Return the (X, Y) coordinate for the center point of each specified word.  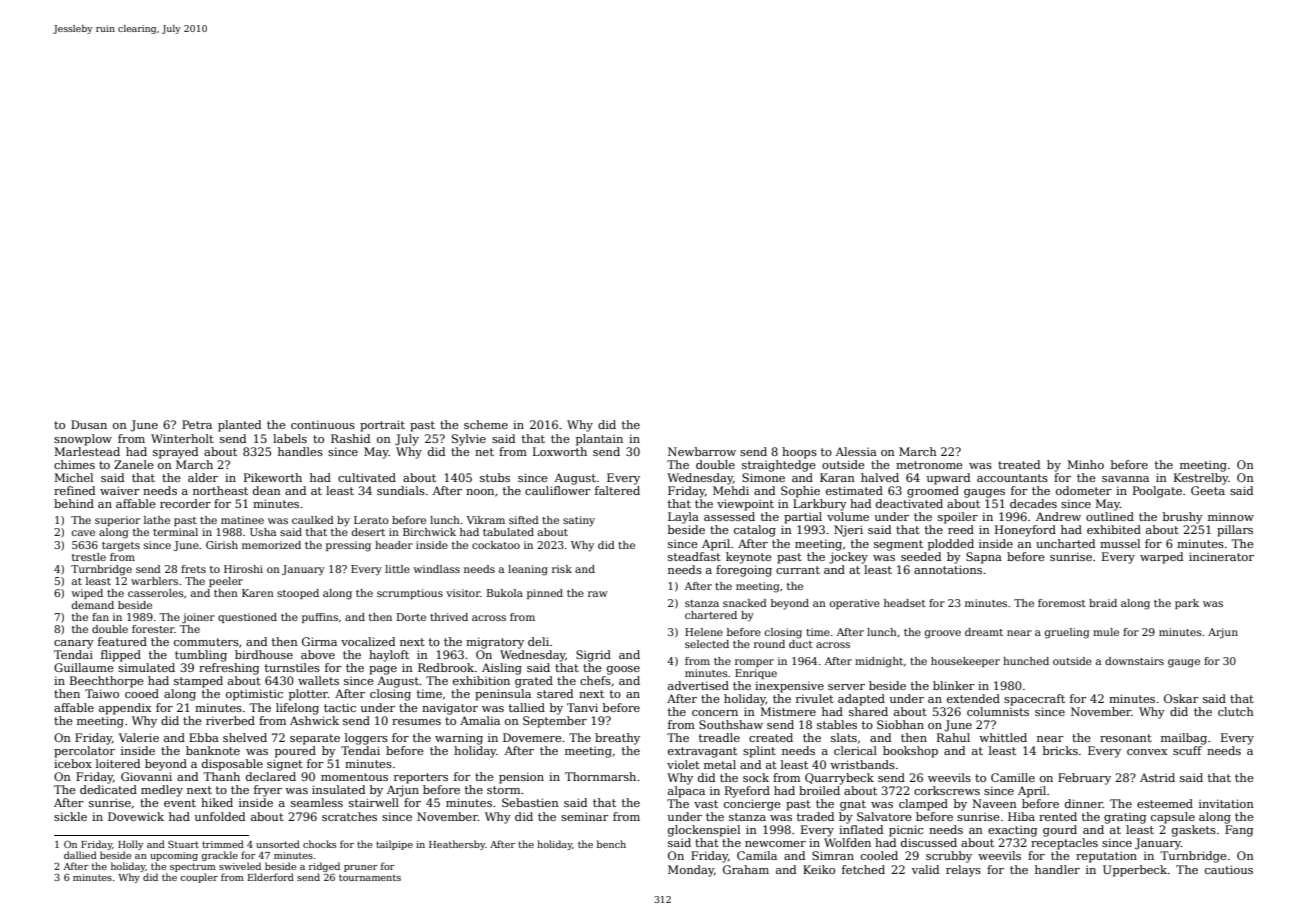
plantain (599, 440)
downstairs (1134, 661)
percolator (84, 752)
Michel (74, 477)
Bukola (505, 593)
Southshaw (731, 724)
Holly (131, 845)
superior (117, 521)
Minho (1086, 464)
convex (1147, 752)
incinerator (1221, 556)
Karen (258, 593)
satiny (579, 521)
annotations (948, 569)
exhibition (481, 680)
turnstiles (292, 667)
